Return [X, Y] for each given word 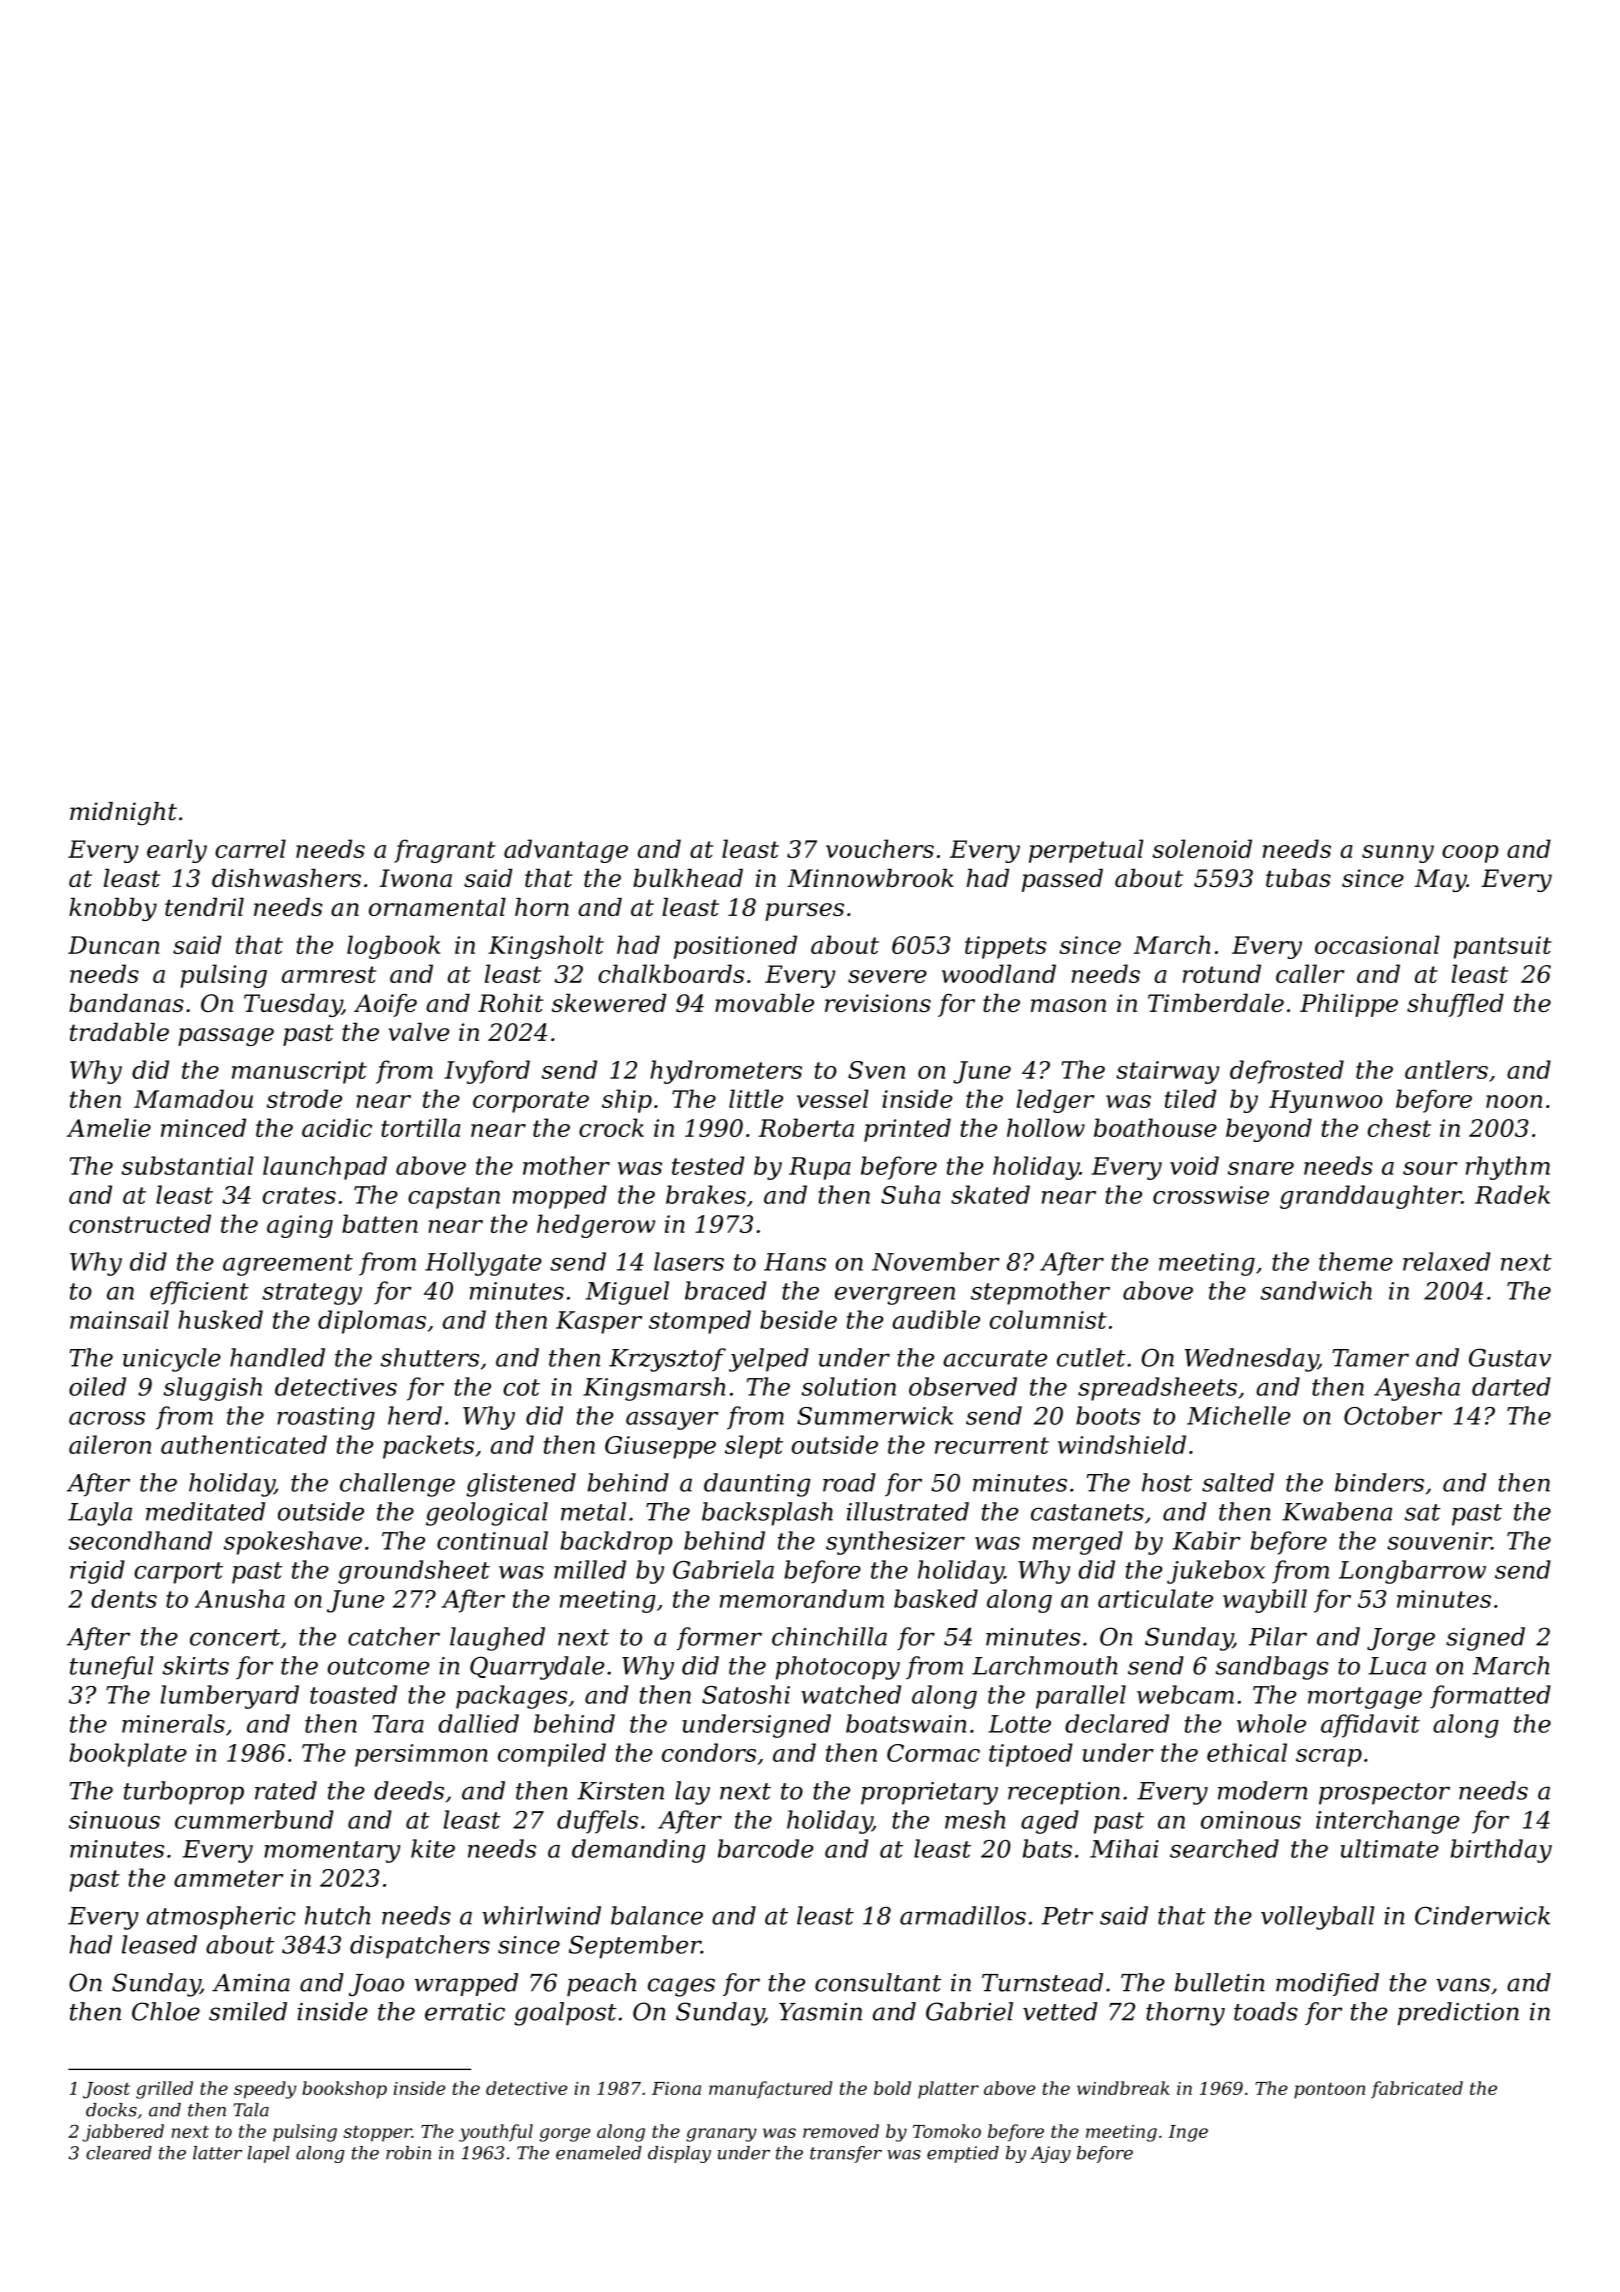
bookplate [128, 1755]
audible [936, 1319]
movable [764, 1003]
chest [1399, 1127]
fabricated [1417, 2090]
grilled [164, 2090]
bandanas [126, 1003]
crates [299, 1195]
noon [1514, 1101]
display [679, 2154]
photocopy [838, 1668]
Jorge [1401, 1639]
